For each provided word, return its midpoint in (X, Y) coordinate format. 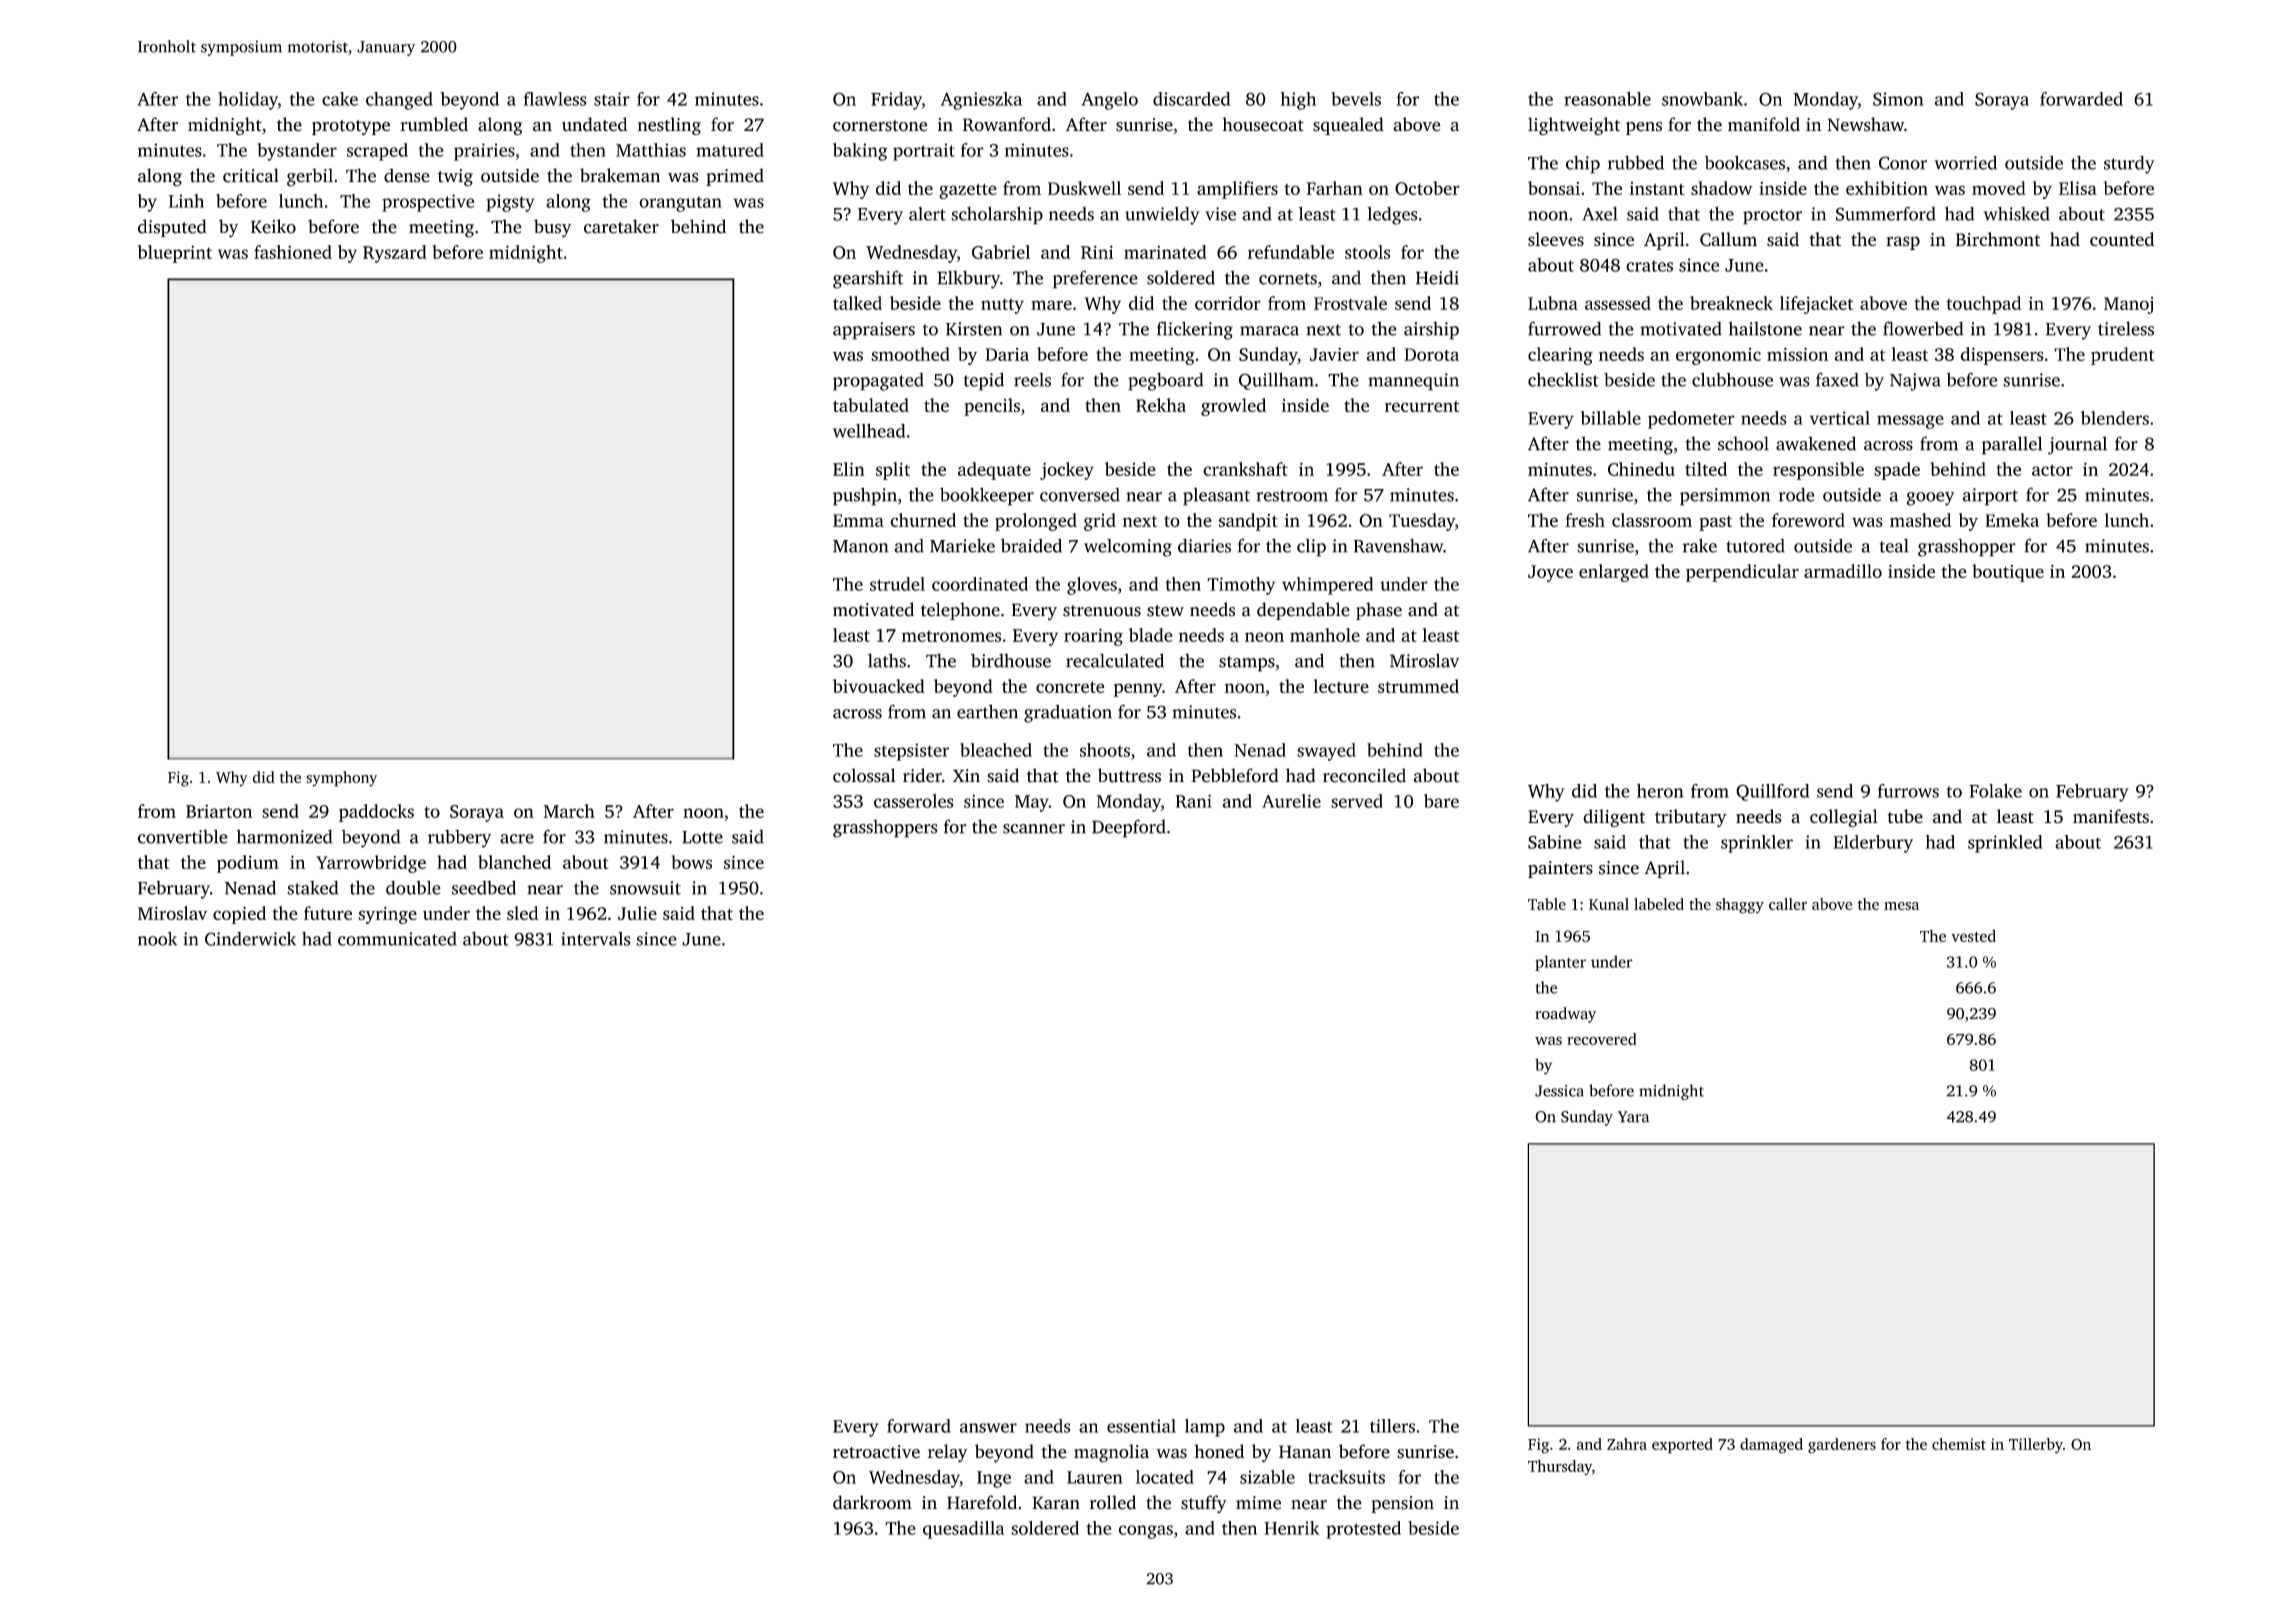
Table (1547, 904)
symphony (341, 779)
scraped (377, 152)
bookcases (1745, 162)
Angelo (1110, 101)
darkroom (872, 1502)
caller (1788, 904)
